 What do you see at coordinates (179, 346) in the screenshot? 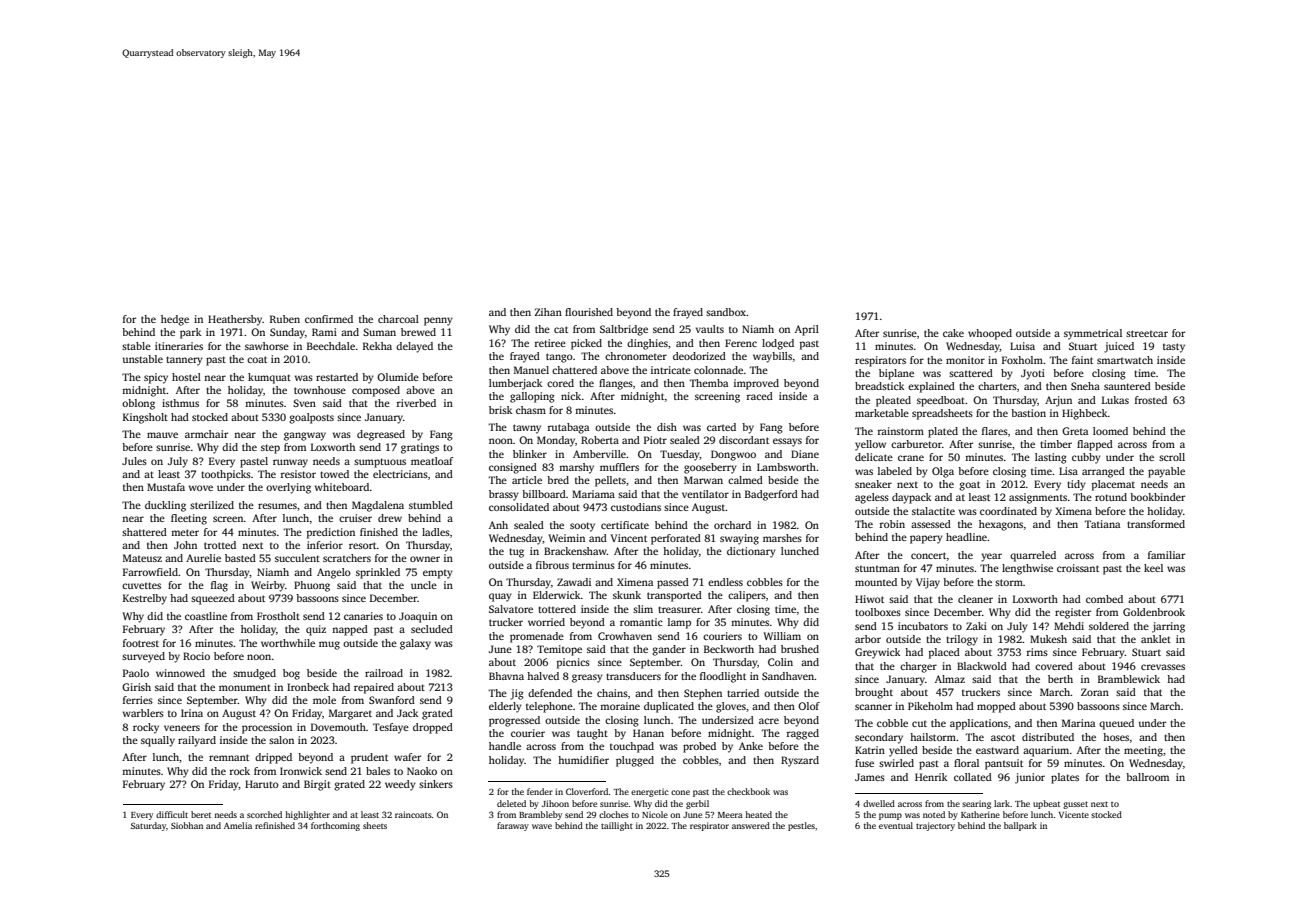
I see `itineraries` at bounding box center [179, 346].
